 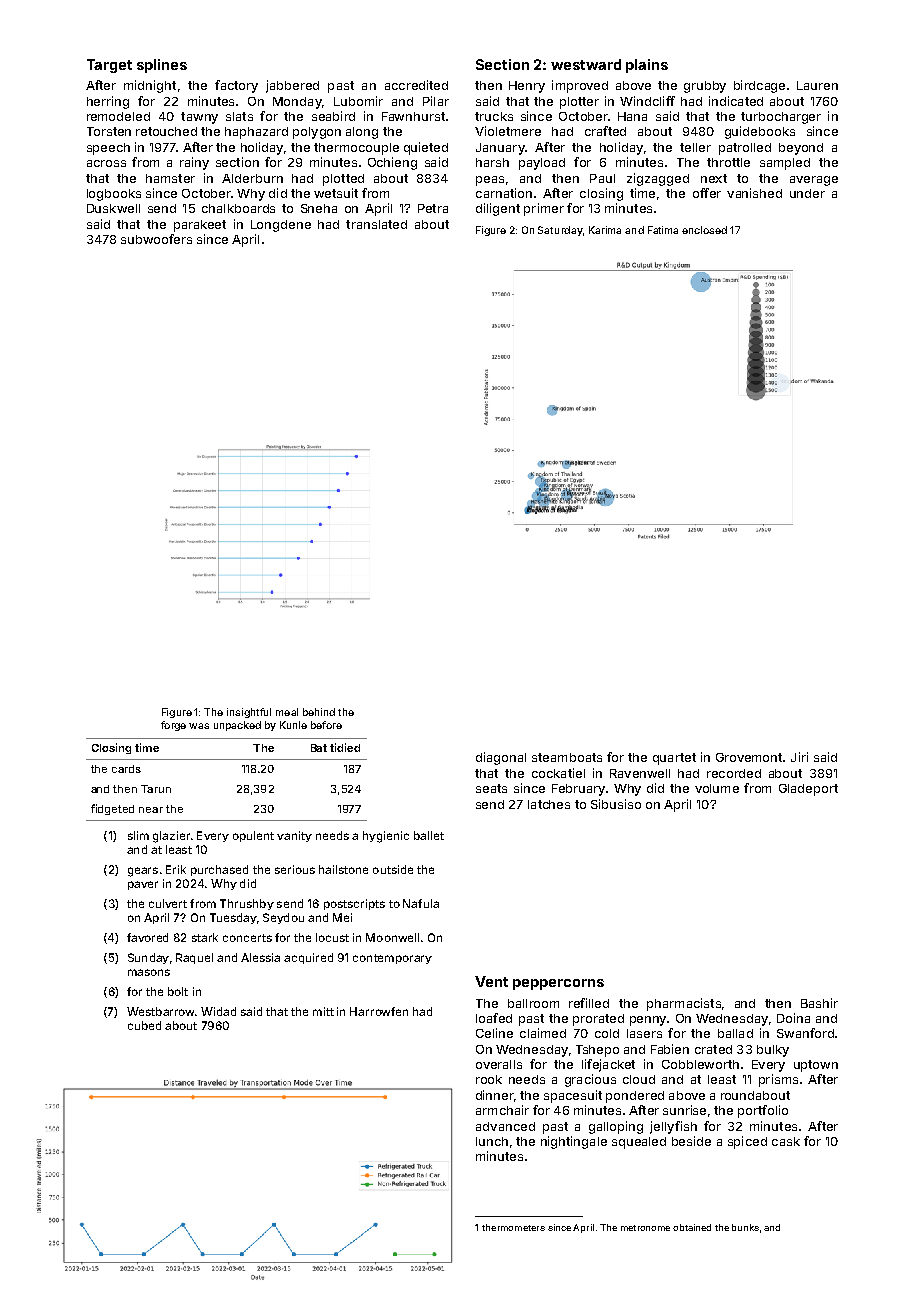 What do you see at coordinates (492, 1141) in the document?
I see `lunch` at bounding box center [492, 1141].
